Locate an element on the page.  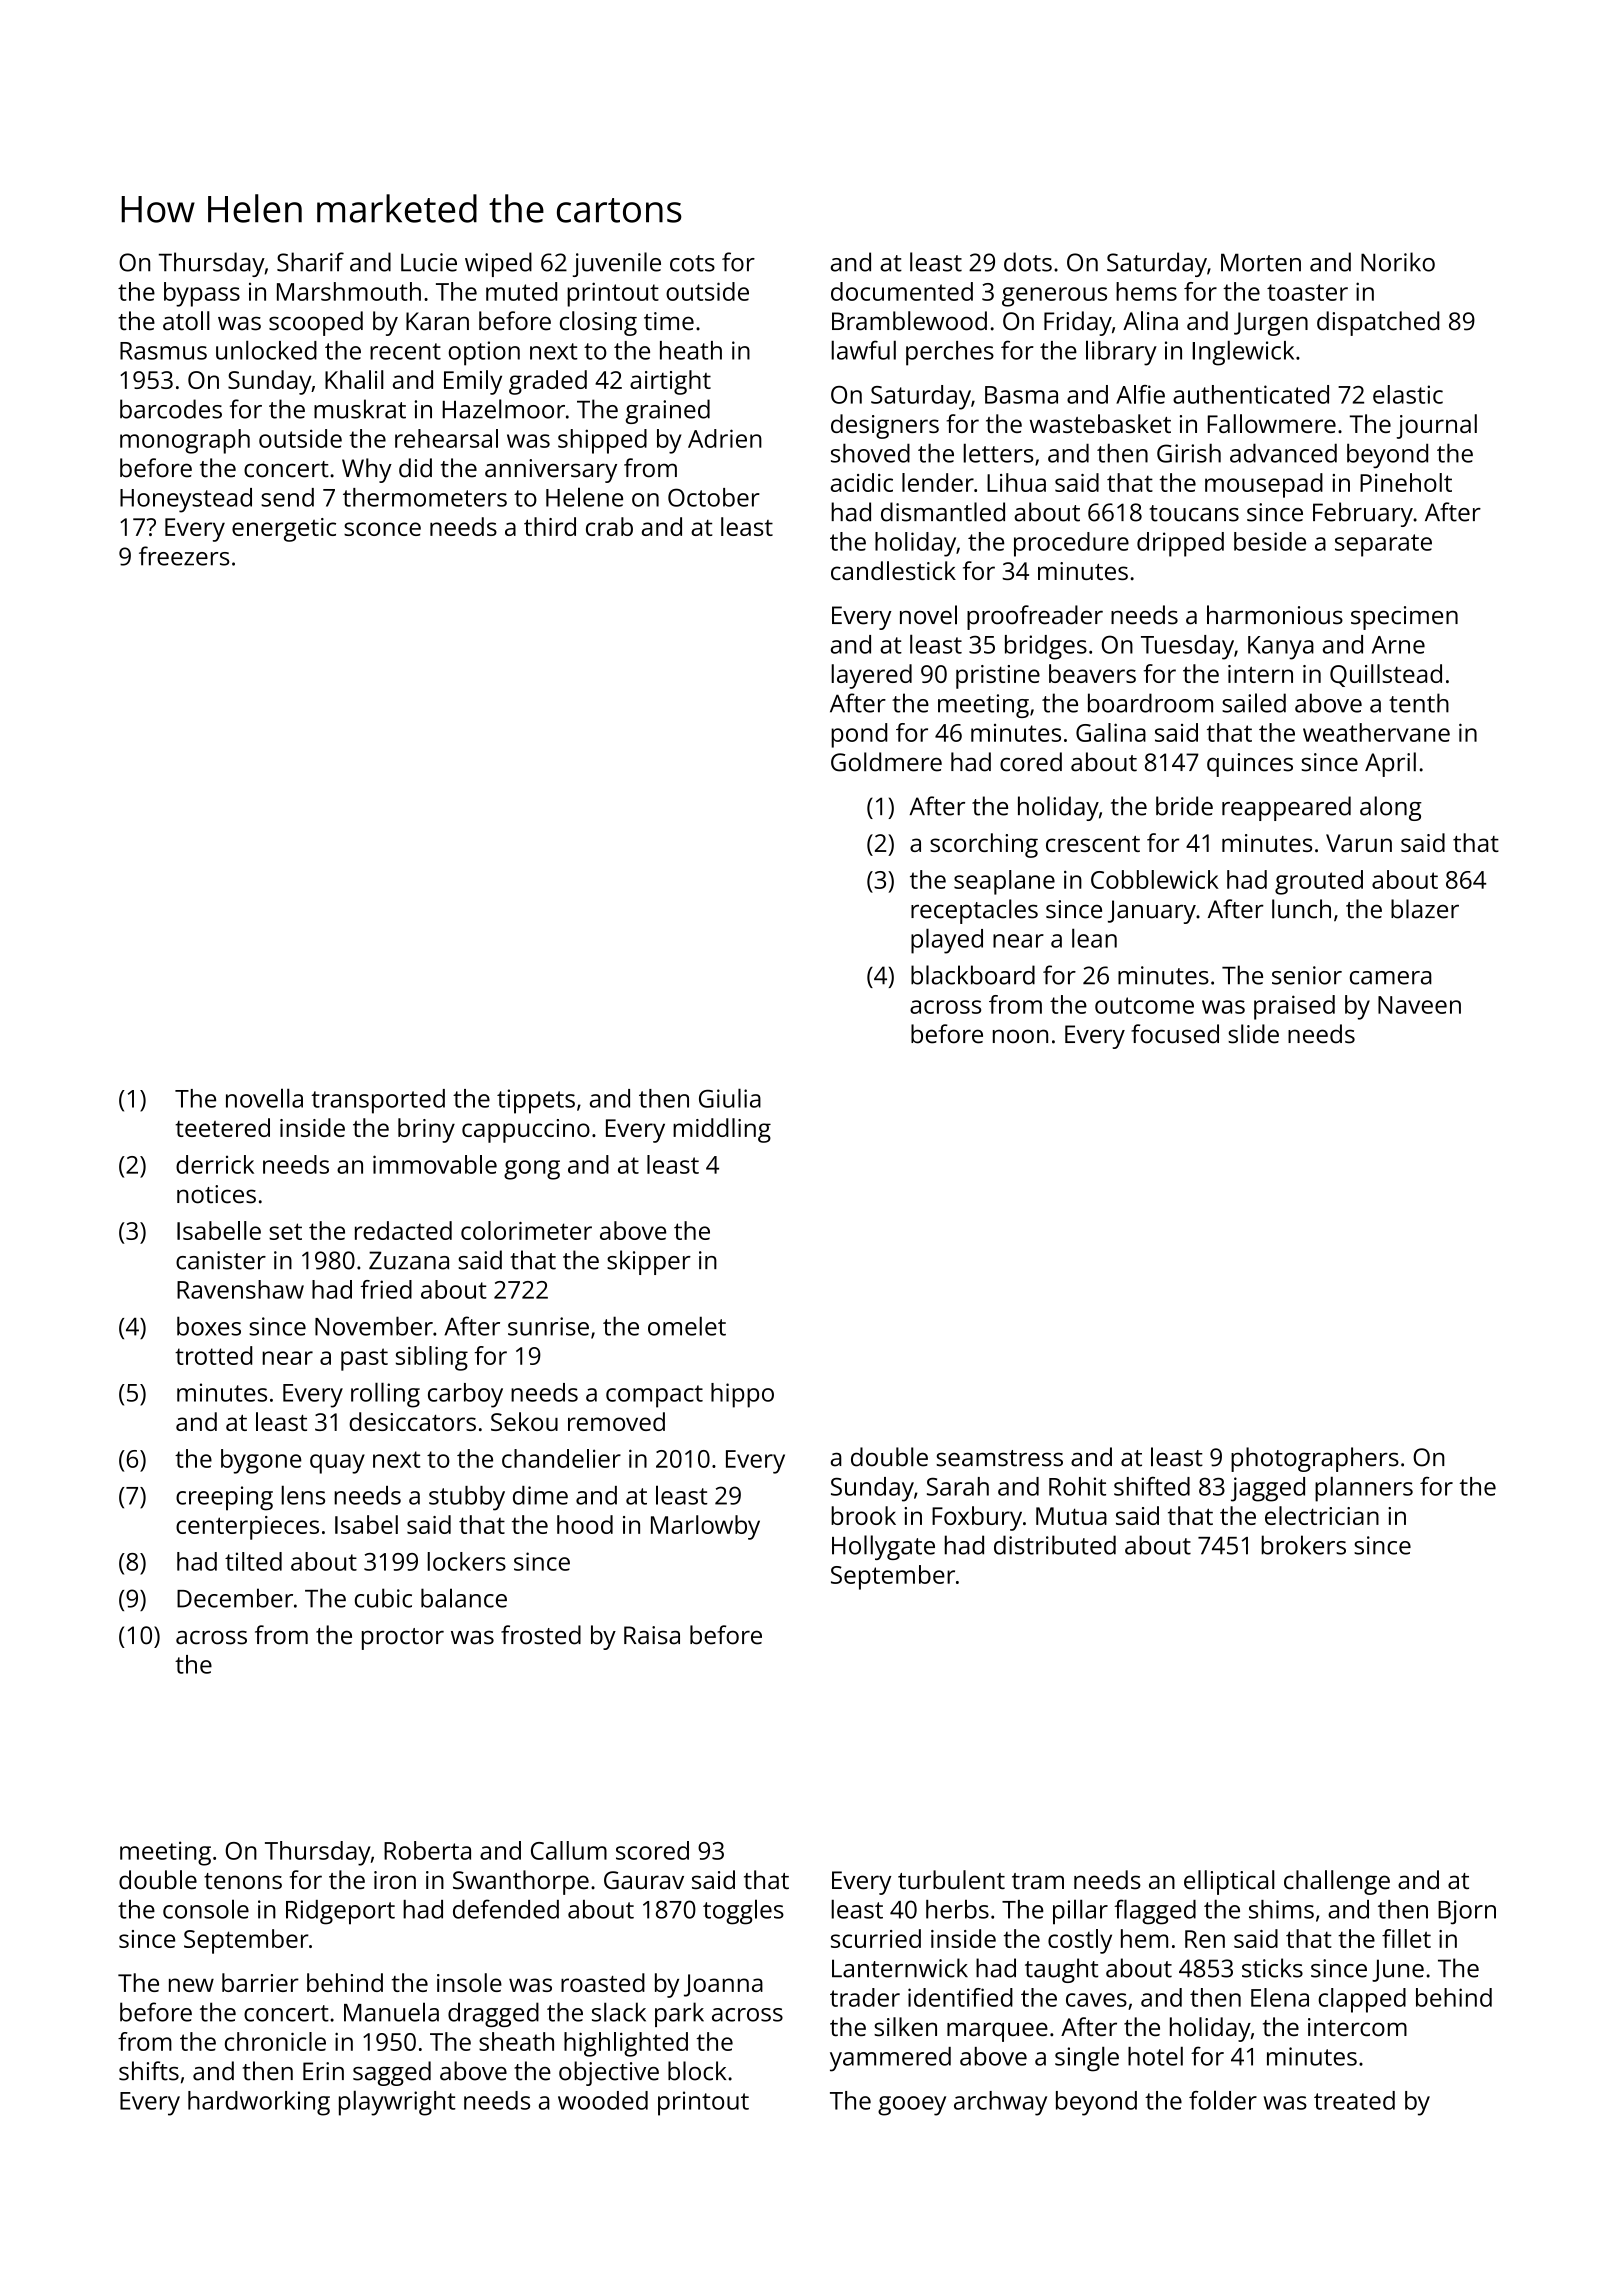
teetered is located at coordinates (222, 1127).
